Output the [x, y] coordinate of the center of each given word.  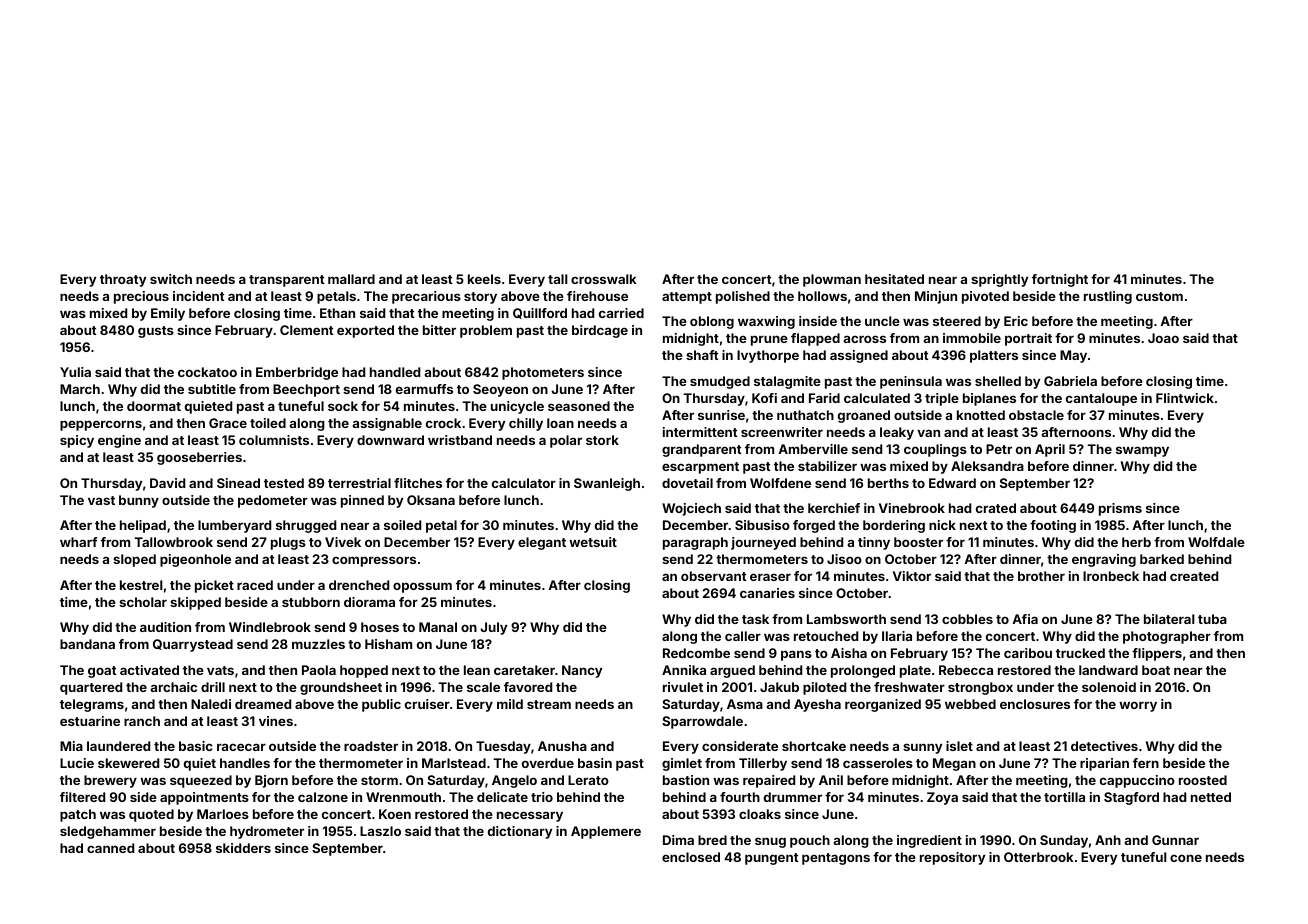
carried [621, 313]
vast [101, 500]
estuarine [90, 721]
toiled [268, 423]
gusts [156, 332]
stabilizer [827, 466]
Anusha [562, 746]
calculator [524, 483]
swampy [1142, 451]
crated [996, 508]
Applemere [606, 832]
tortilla [1064, 797]
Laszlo [380, 831]
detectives [1104, 746]
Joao [1163, 338]
